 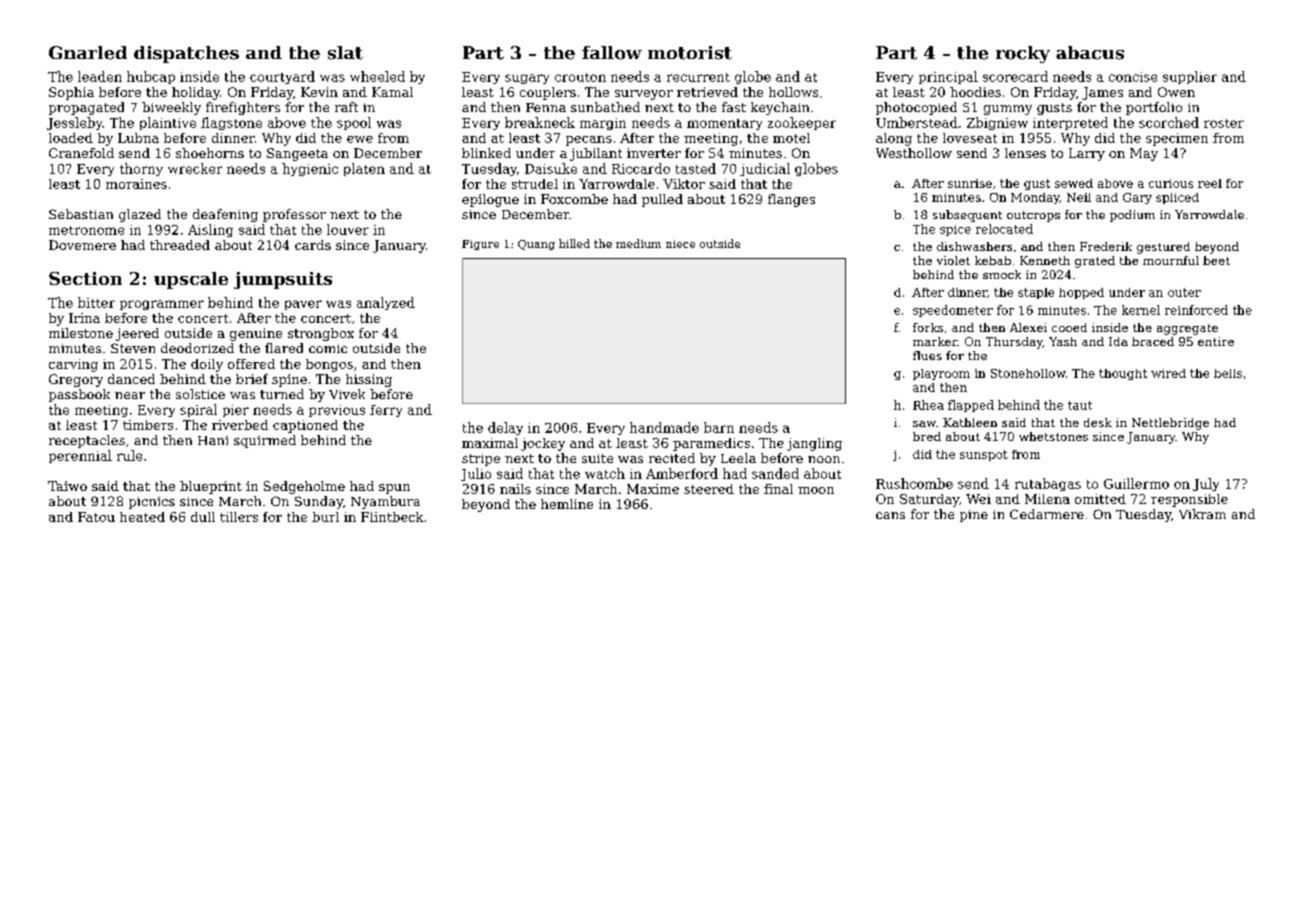 What do you see at coordinates (171, 108) in the screenshot?
I see `biweekly` at bounding box center [171, 108].
